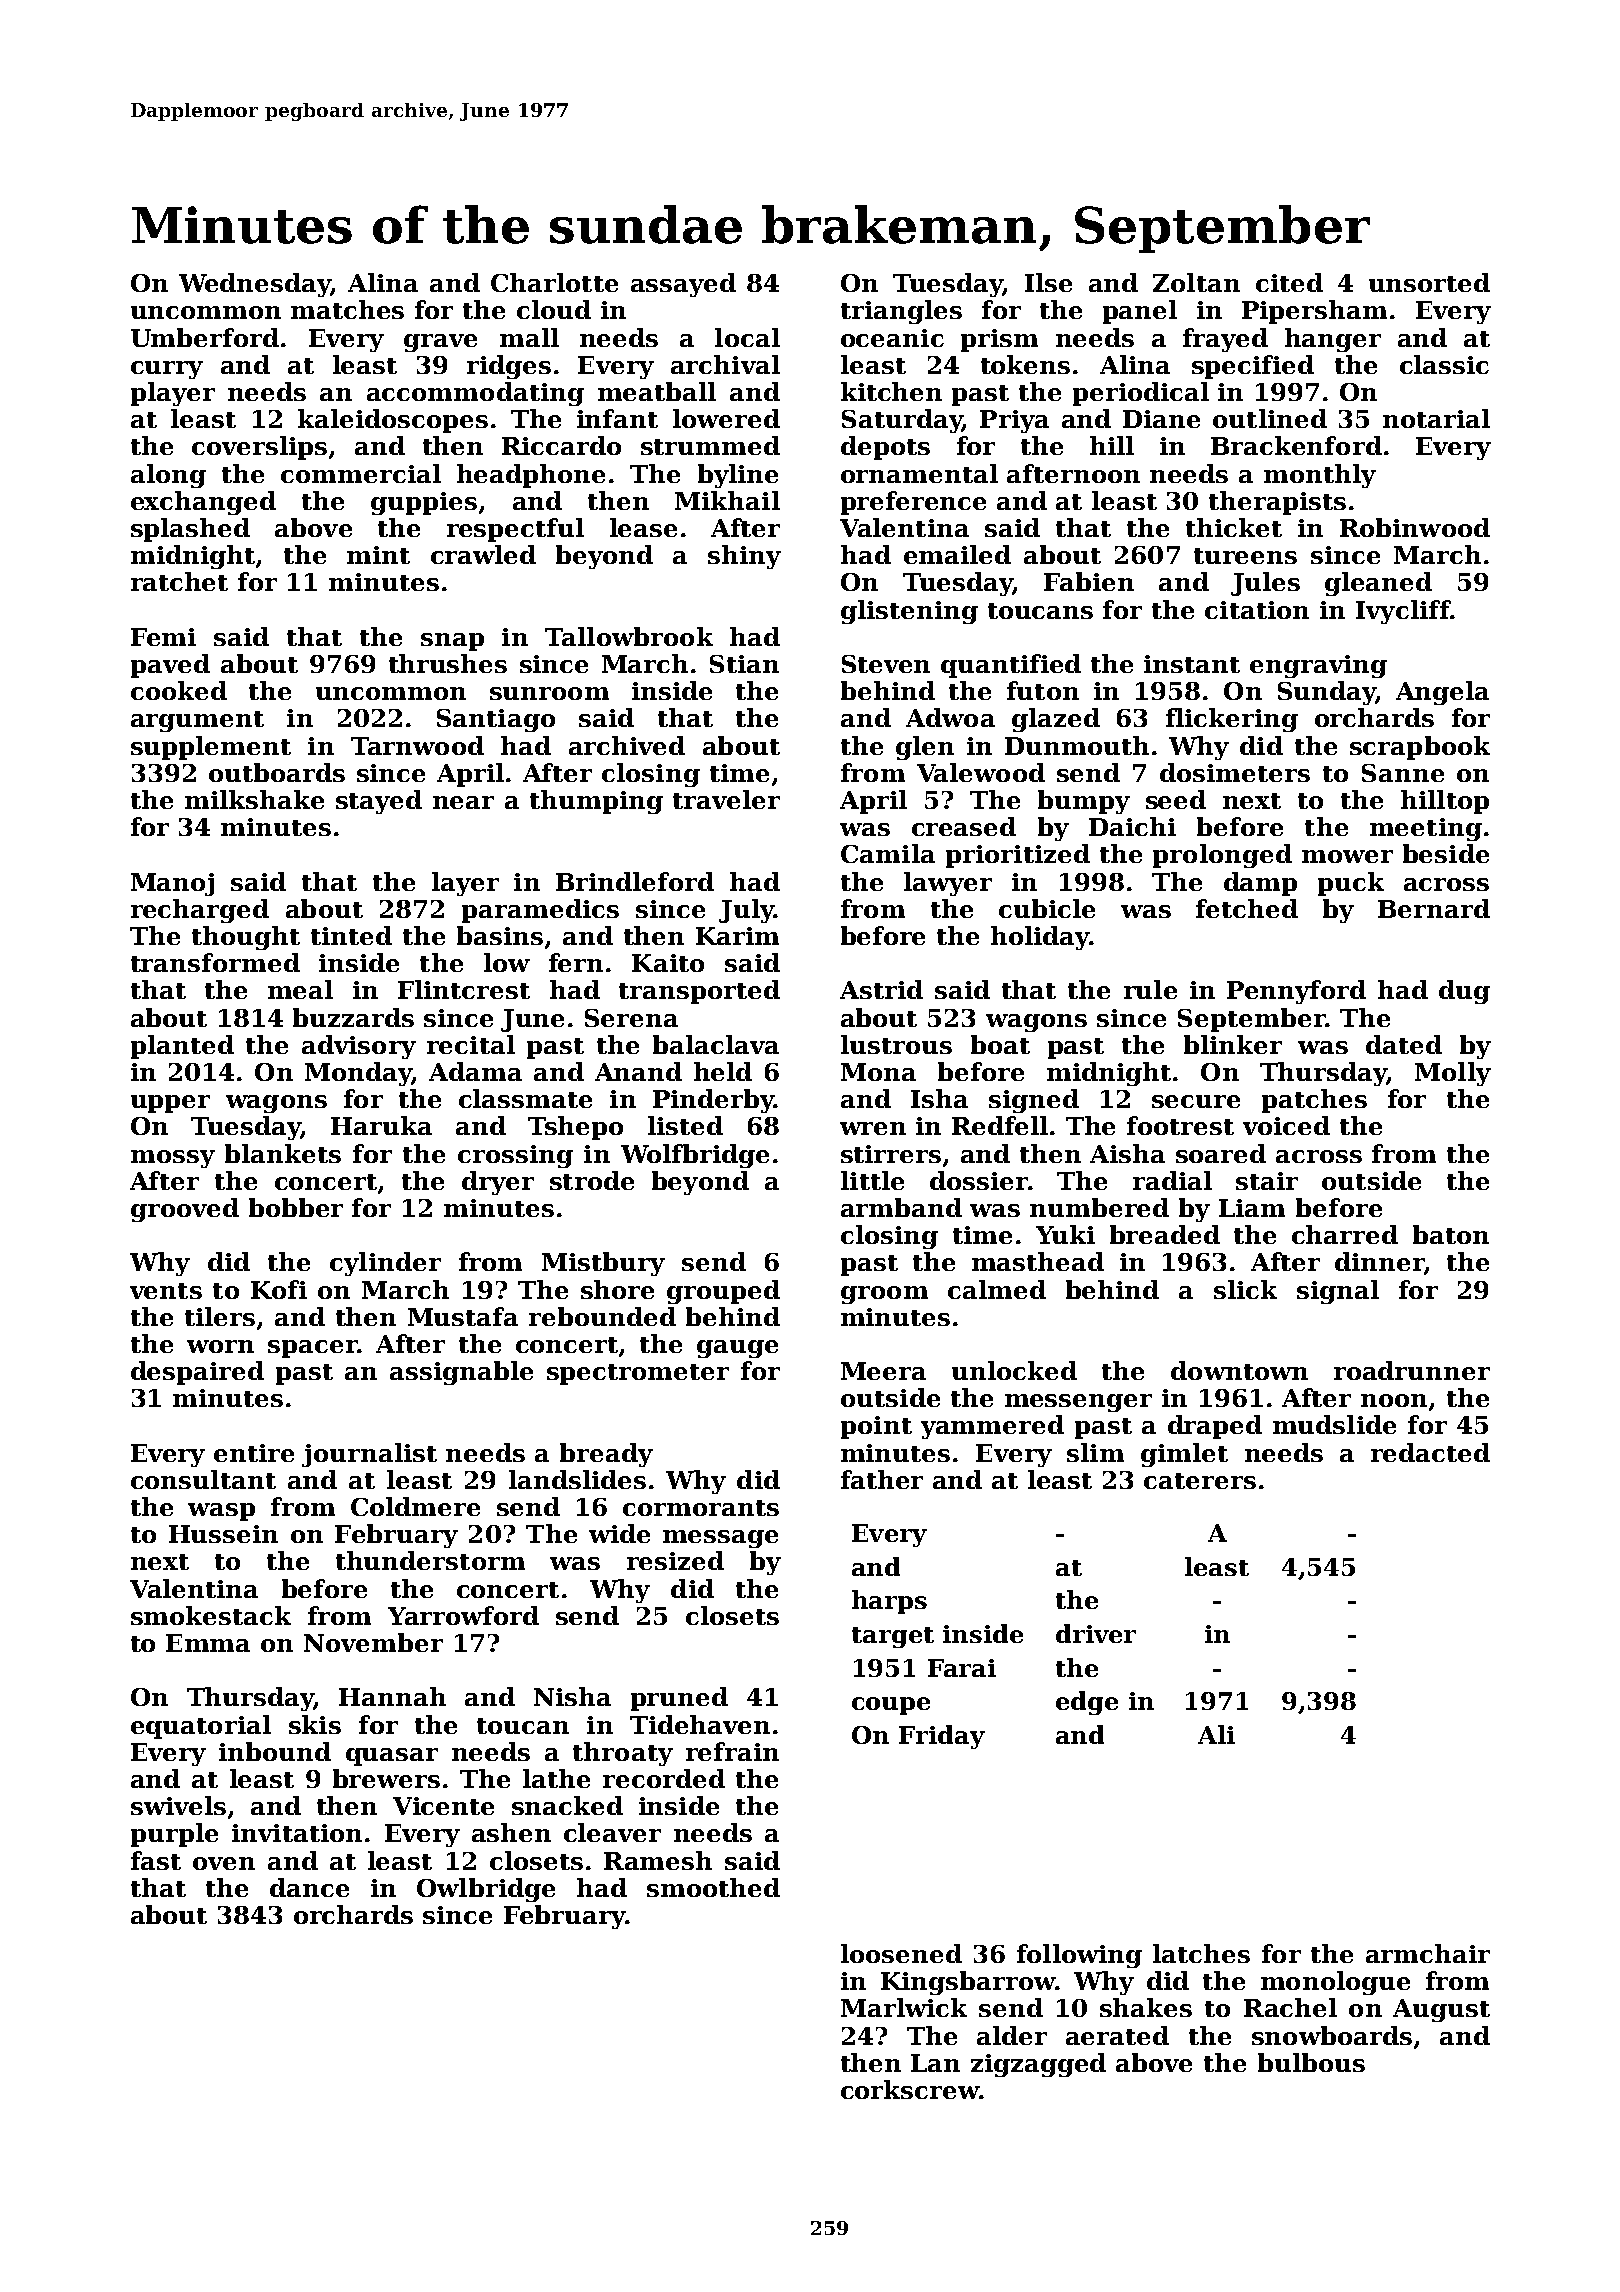  What do you see at coordinates (203, 1479) in the screenshot?
I see `consultant` at bounding box center [203, 1479].
